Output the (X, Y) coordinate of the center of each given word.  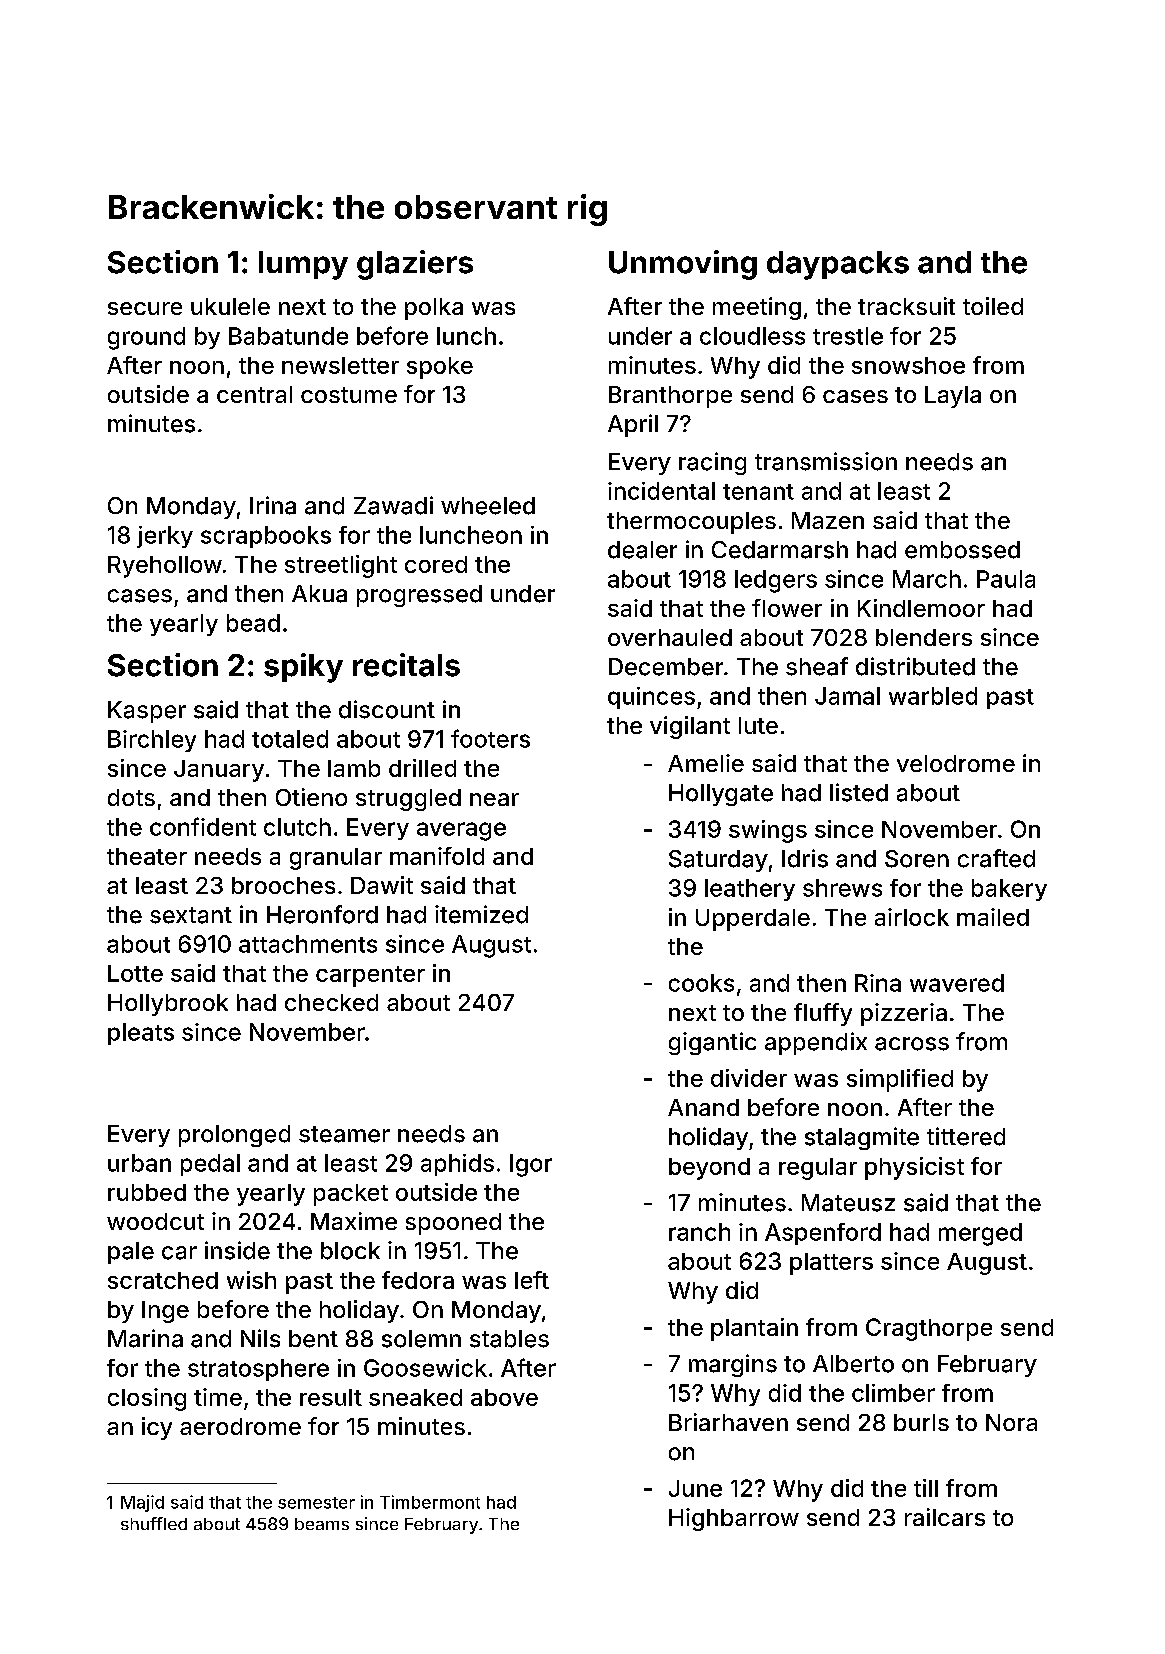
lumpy (303, 265)
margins (733, 1365)
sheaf (817, 666)
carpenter (370, 976)
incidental (661, 491)
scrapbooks (266, 537)
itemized (481, 914)
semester (316, 1503)
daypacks (838, 265)
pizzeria (904, 1014)
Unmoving (683, 265)
